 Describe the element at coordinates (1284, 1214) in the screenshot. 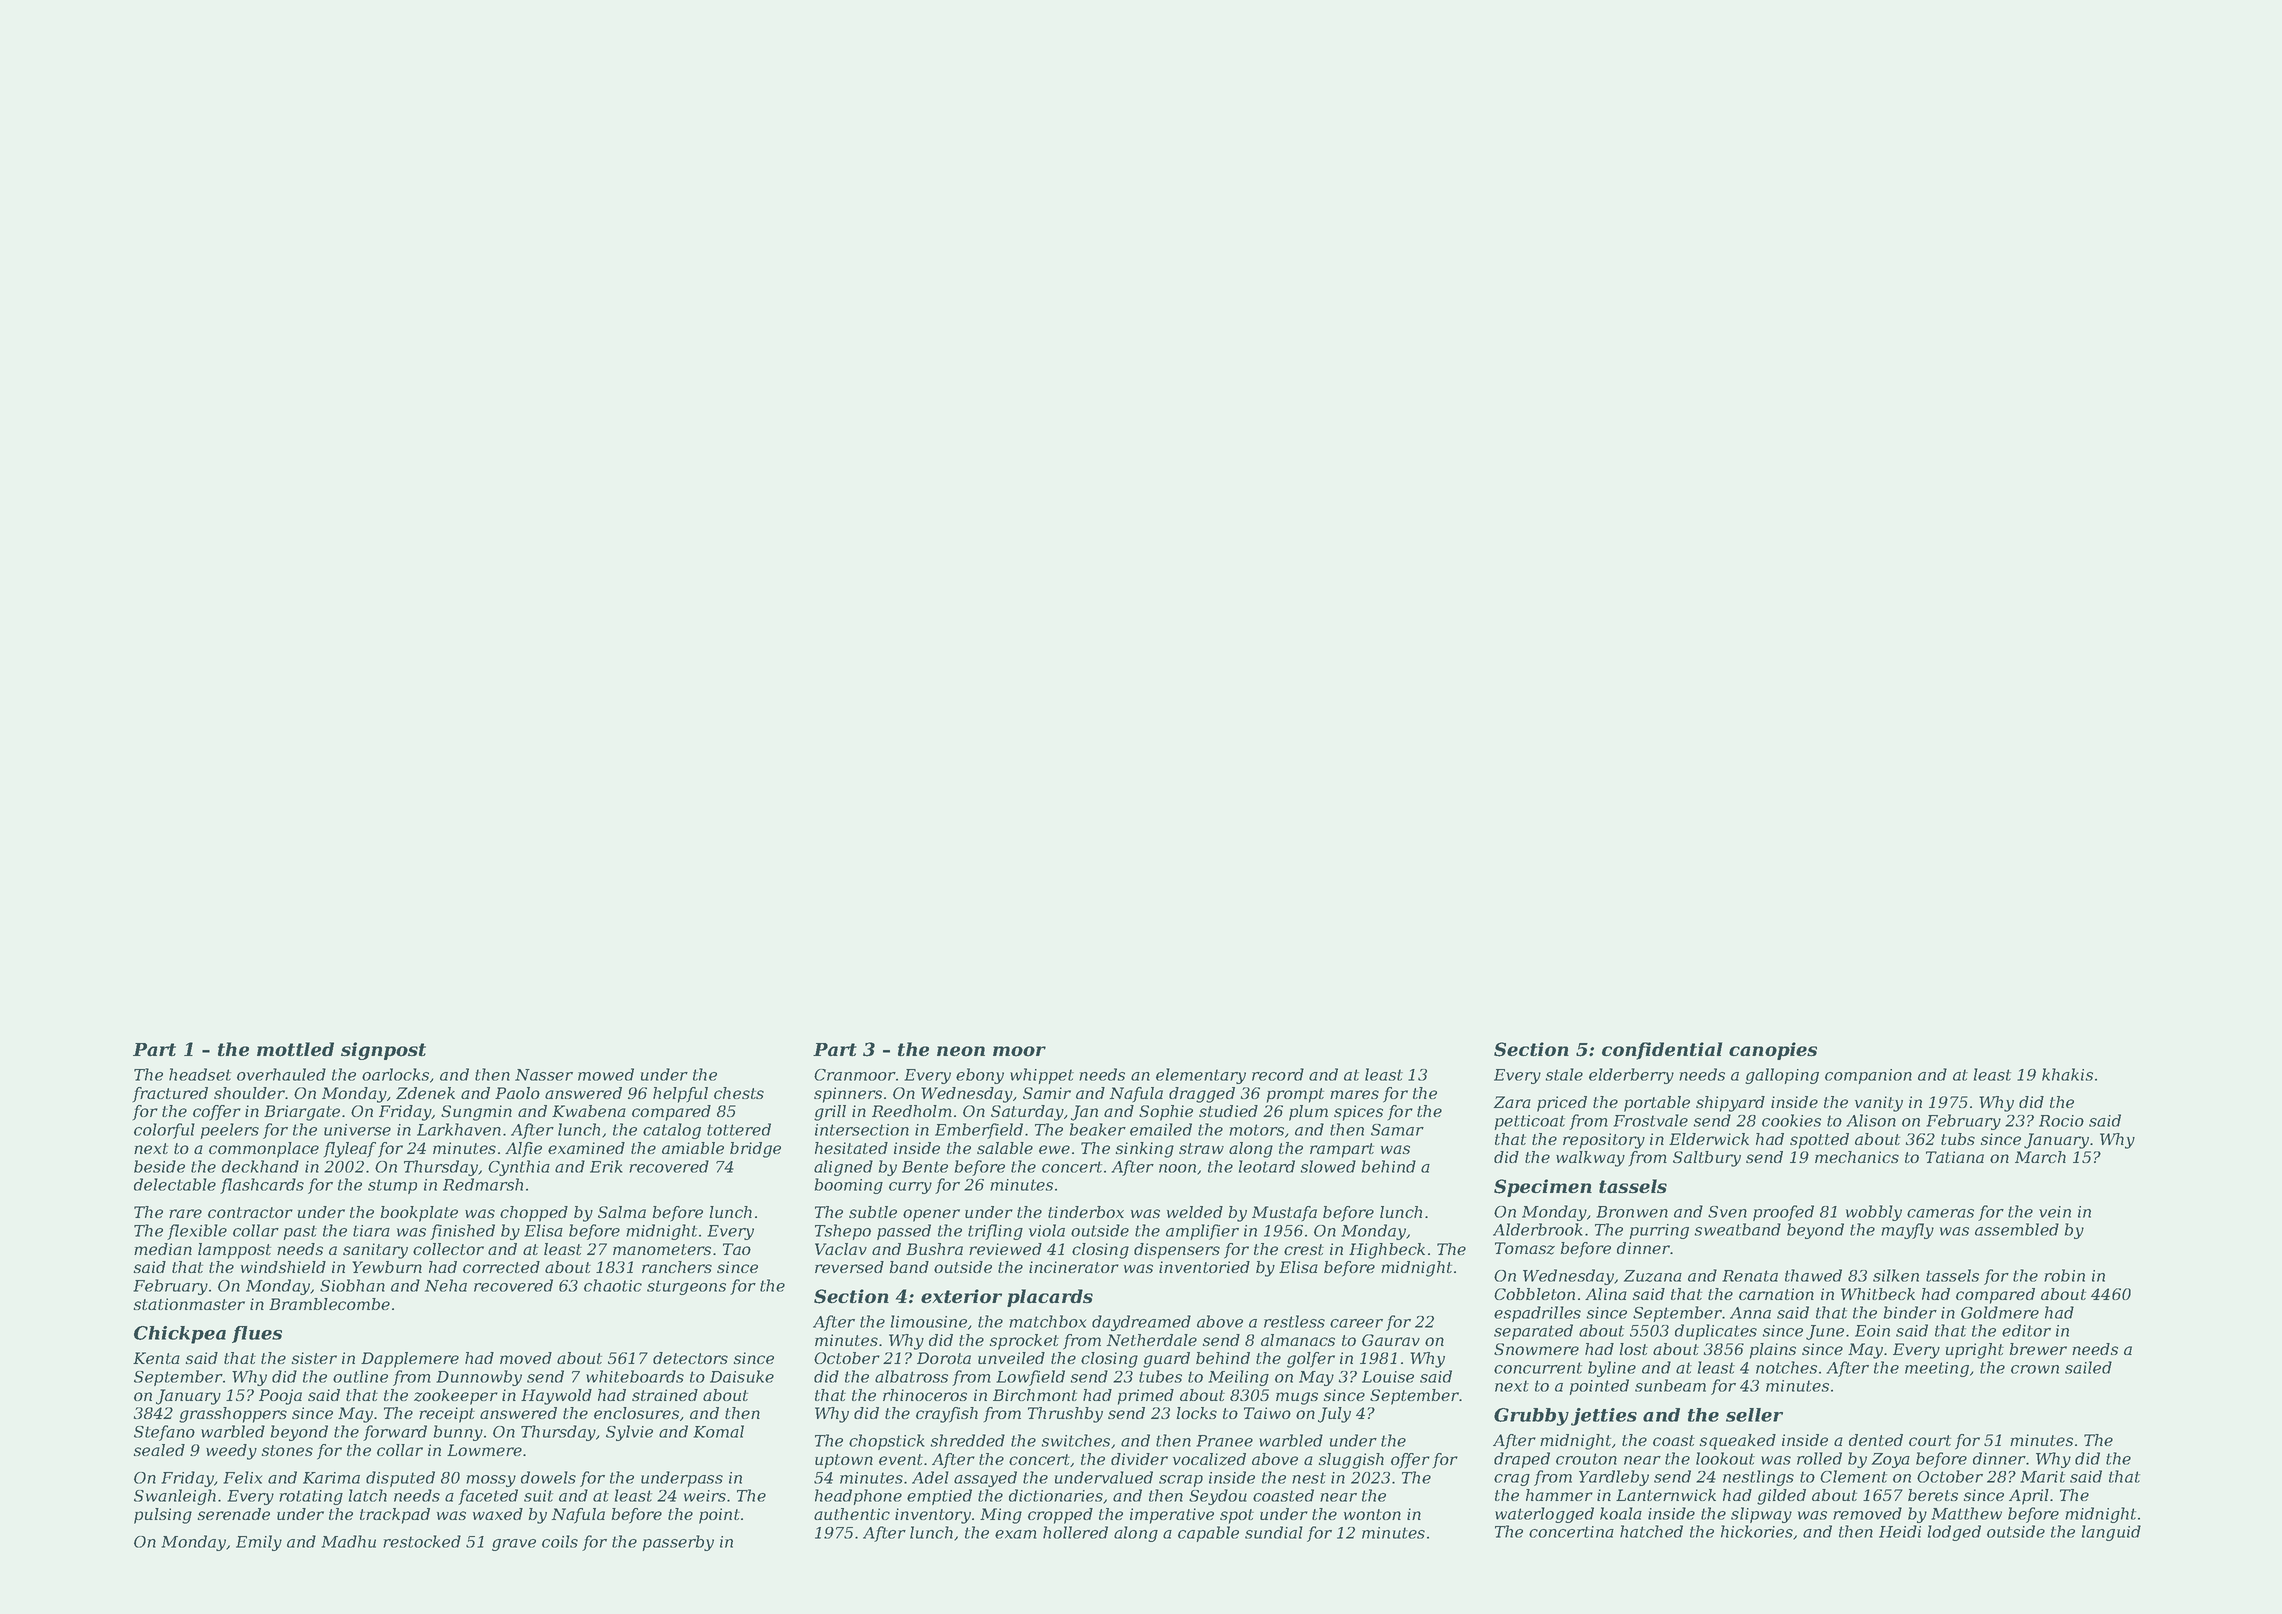

I see `Mustafa` at that location.
